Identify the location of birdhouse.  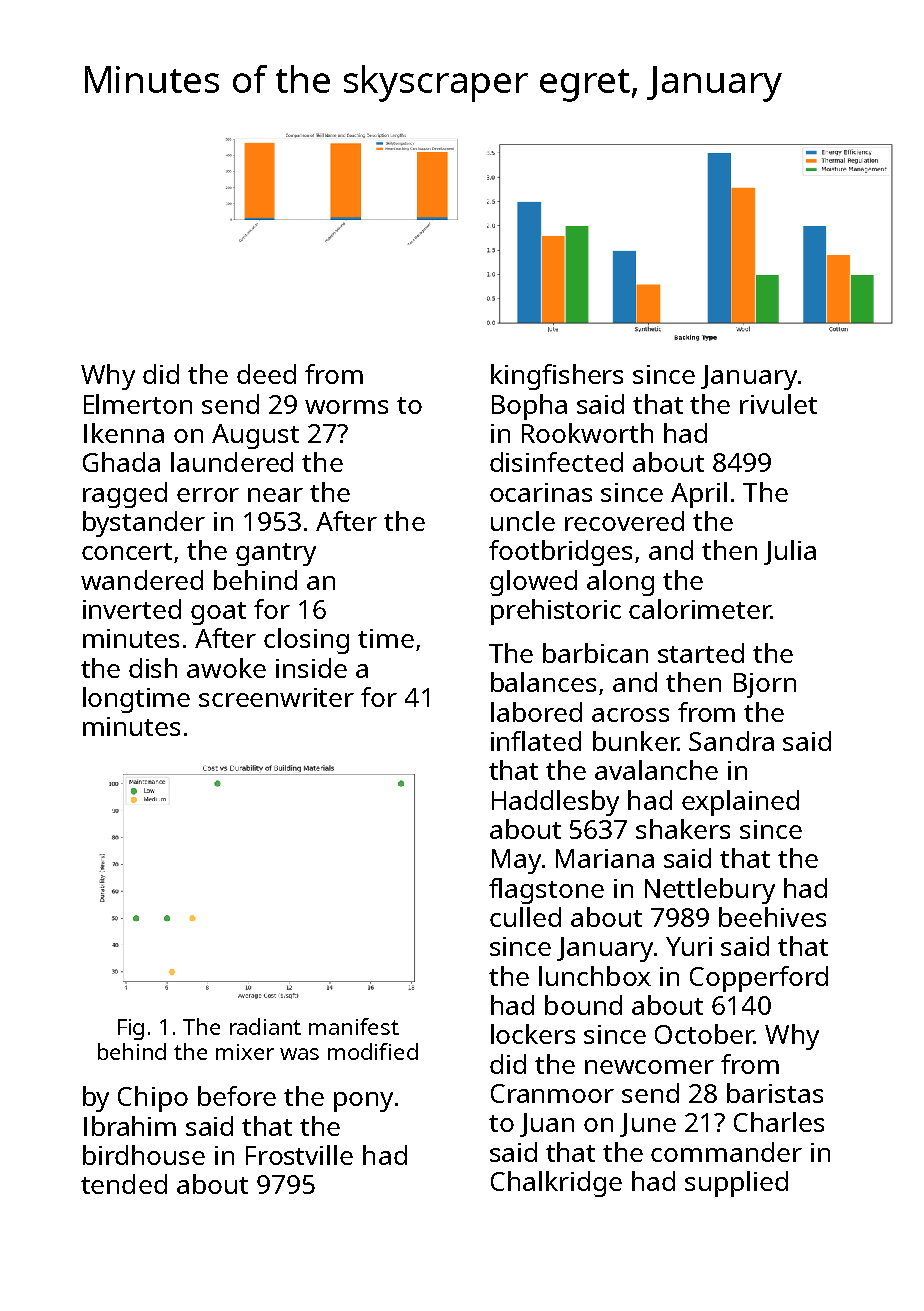
(144, 1155).
